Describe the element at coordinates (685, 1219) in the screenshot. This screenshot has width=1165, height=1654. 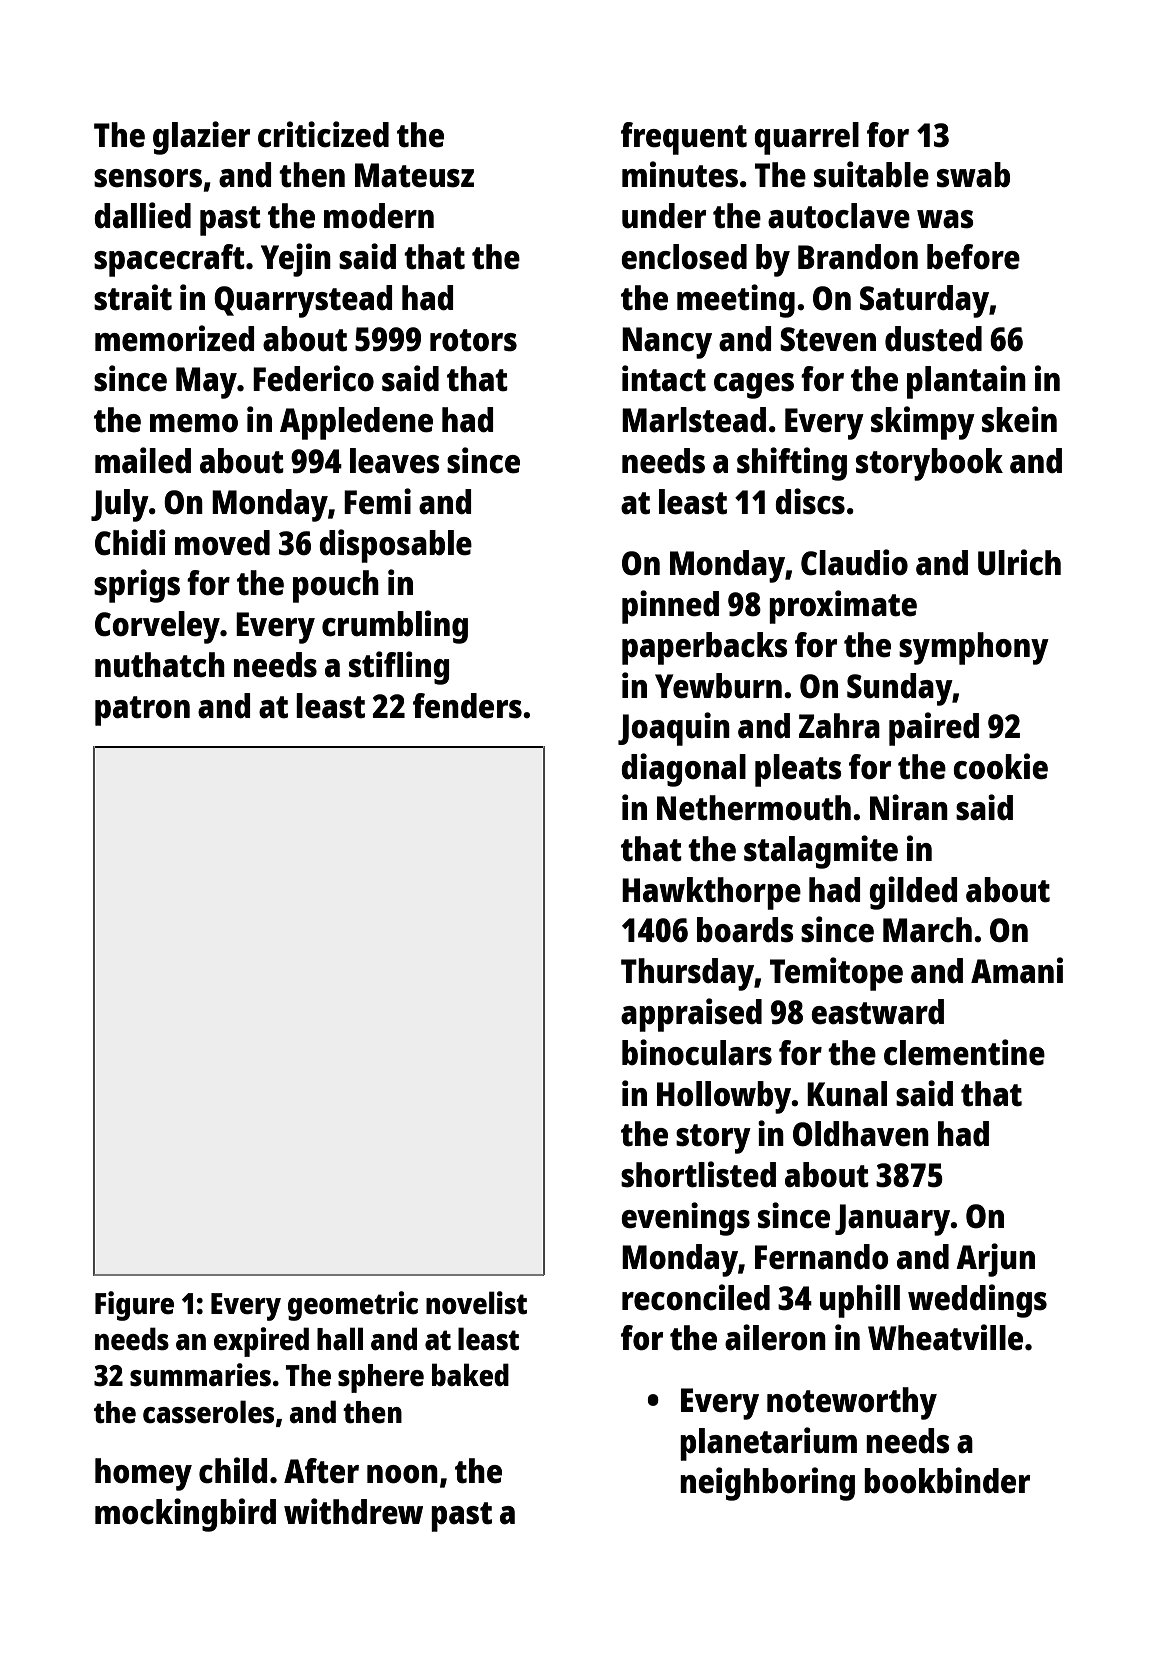
I see `evenings` at that location.
